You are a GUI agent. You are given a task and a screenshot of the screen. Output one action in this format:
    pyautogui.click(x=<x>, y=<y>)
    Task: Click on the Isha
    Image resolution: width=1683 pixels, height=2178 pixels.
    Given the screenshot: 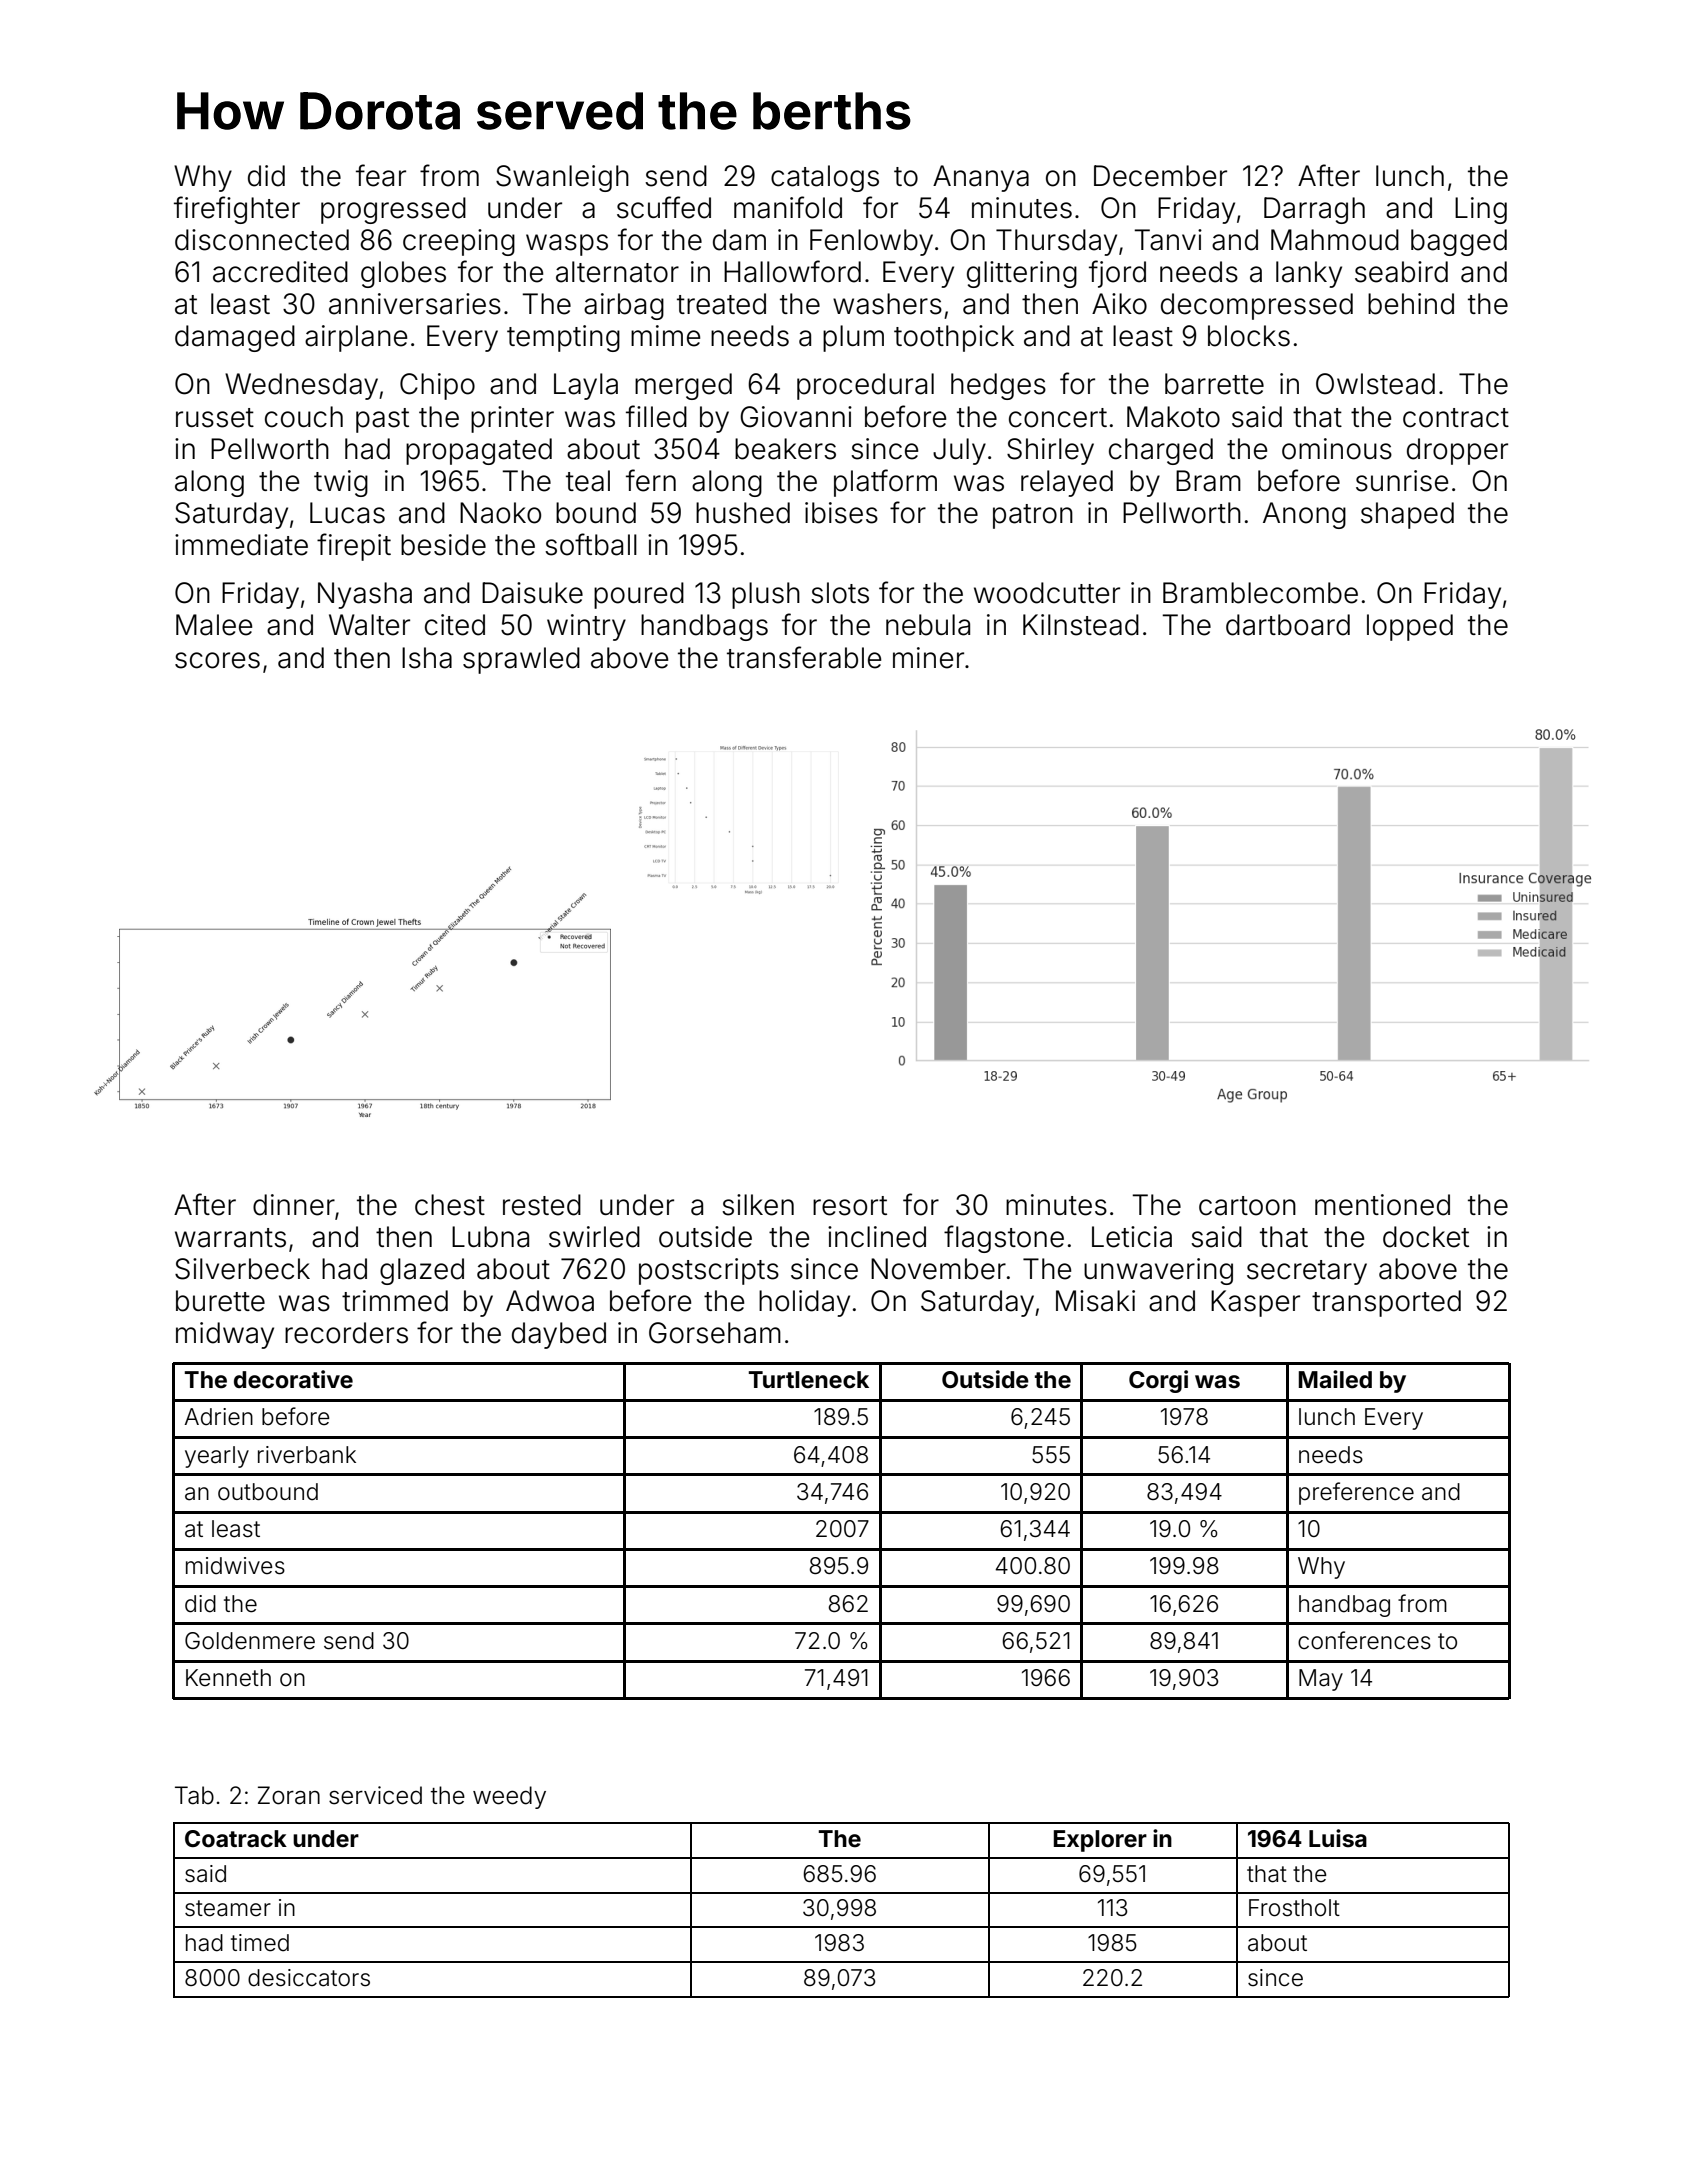 What is the action you would take?
    pyautogui.click(x=427, y=658)
